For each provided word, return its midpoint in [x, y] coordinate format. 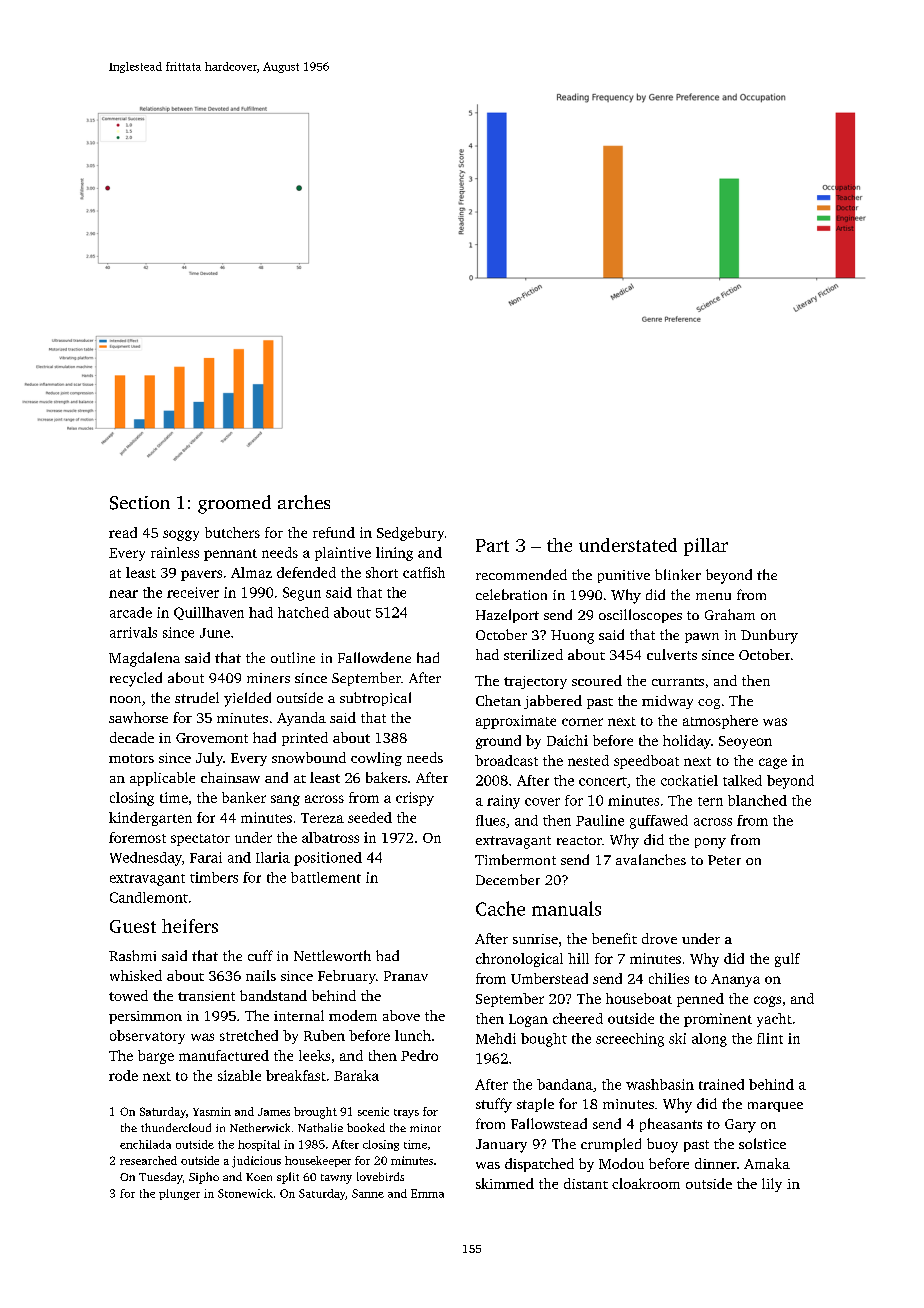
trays [406, 1113]
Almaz [251, 572]
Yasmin [212, 1111]
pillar [706, 547]
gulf [787, 960]
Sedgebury [410, 534]
